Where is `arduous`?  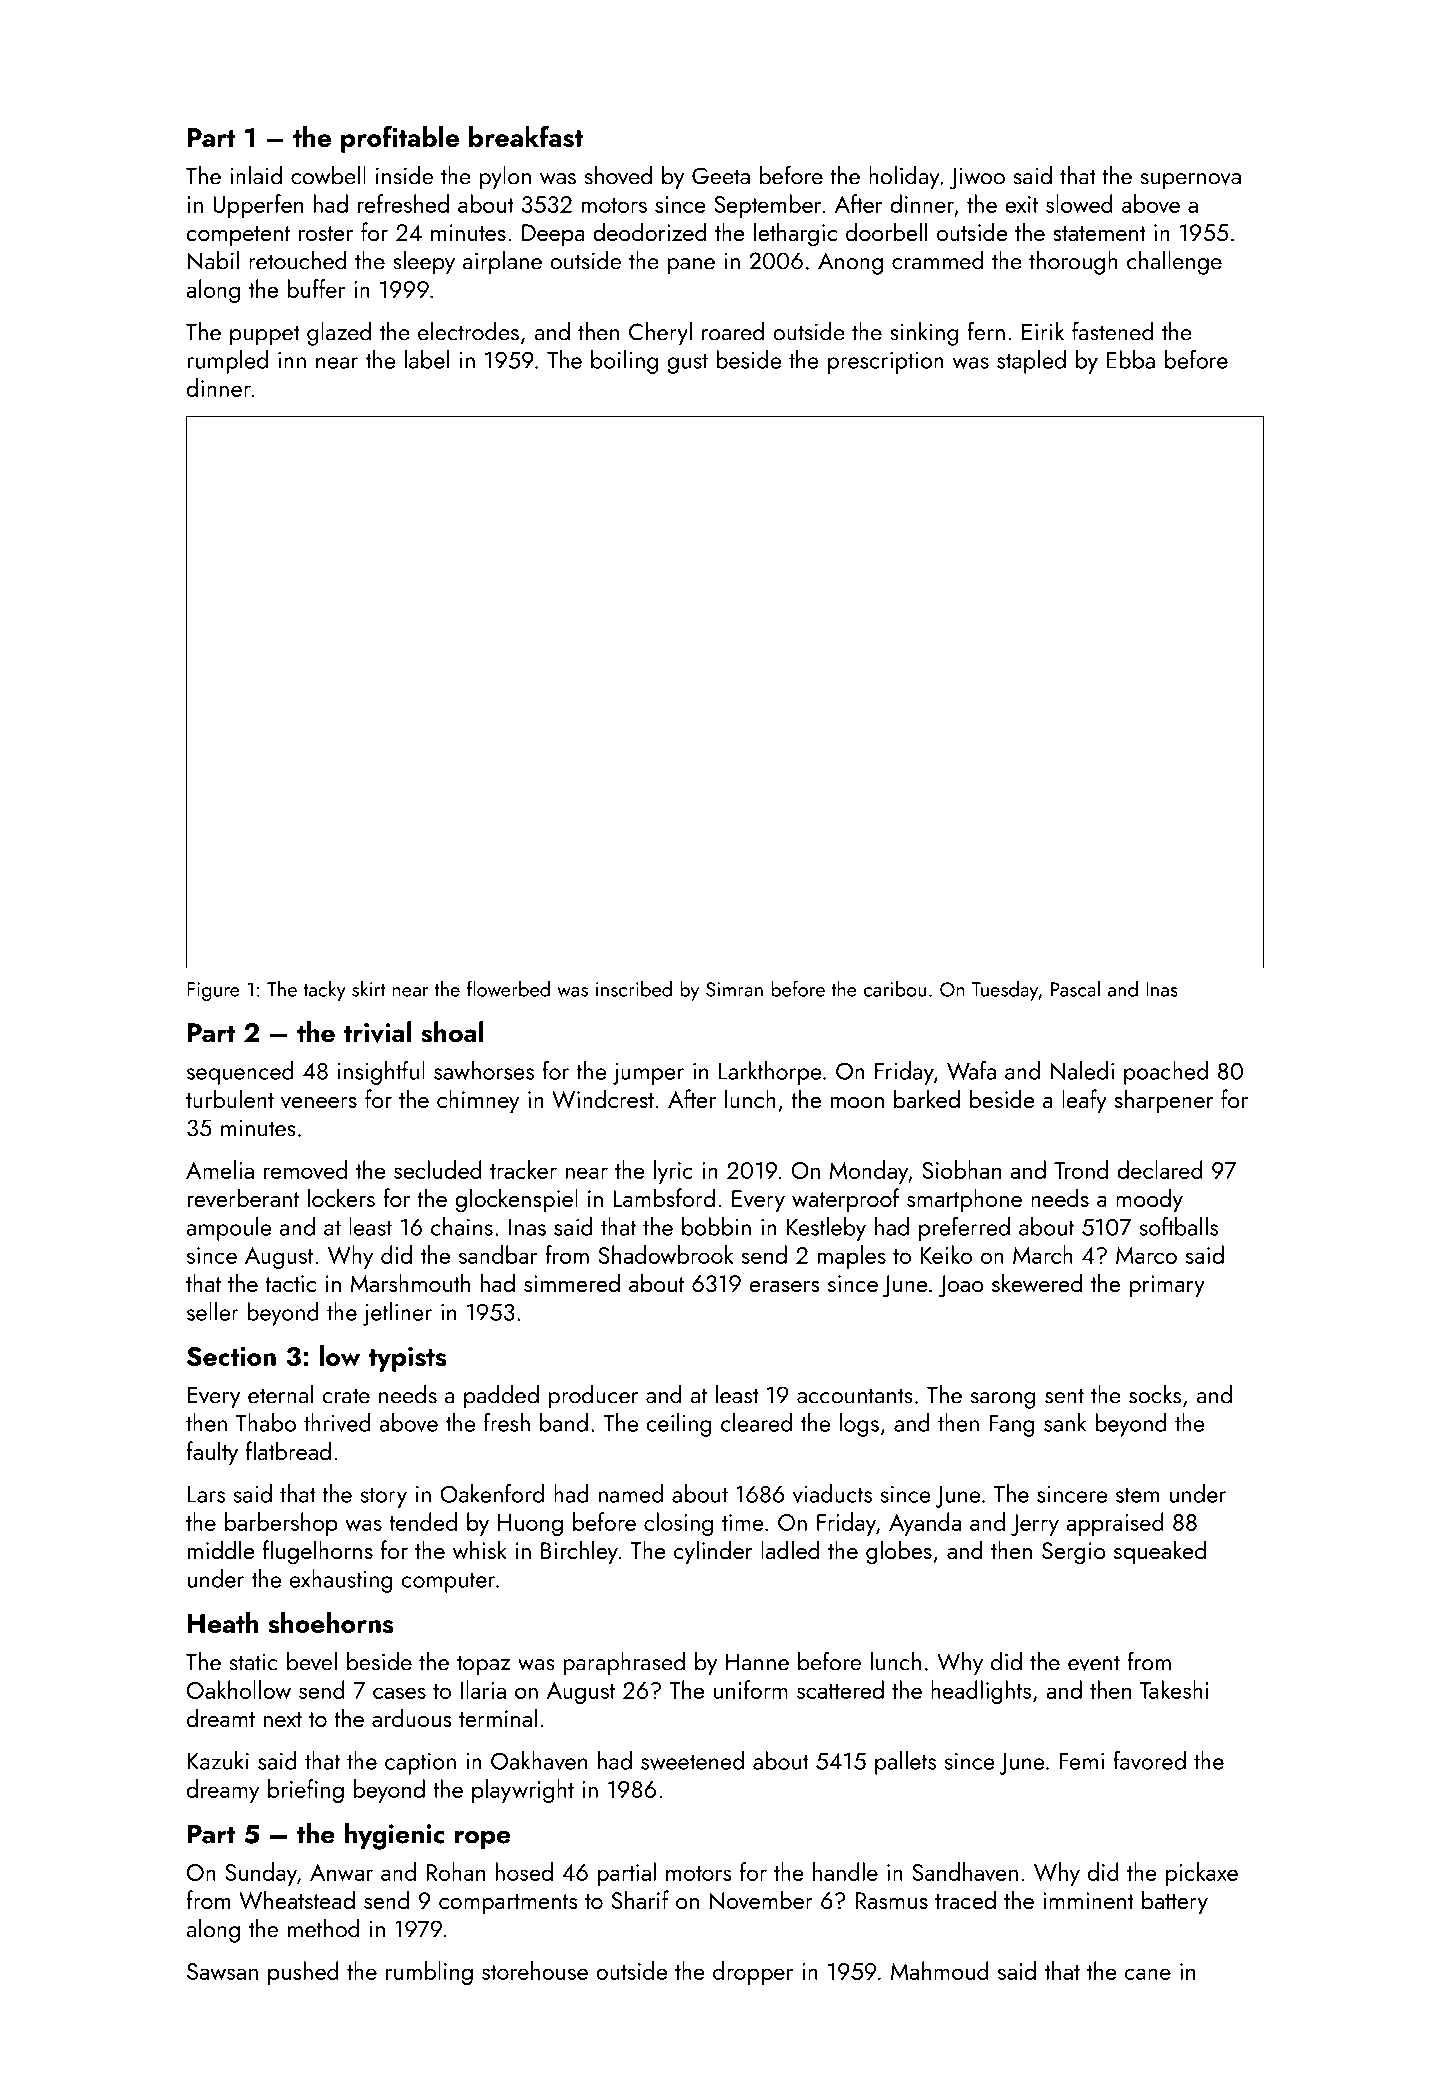 arduous is located at coordinates (412, 1717).
